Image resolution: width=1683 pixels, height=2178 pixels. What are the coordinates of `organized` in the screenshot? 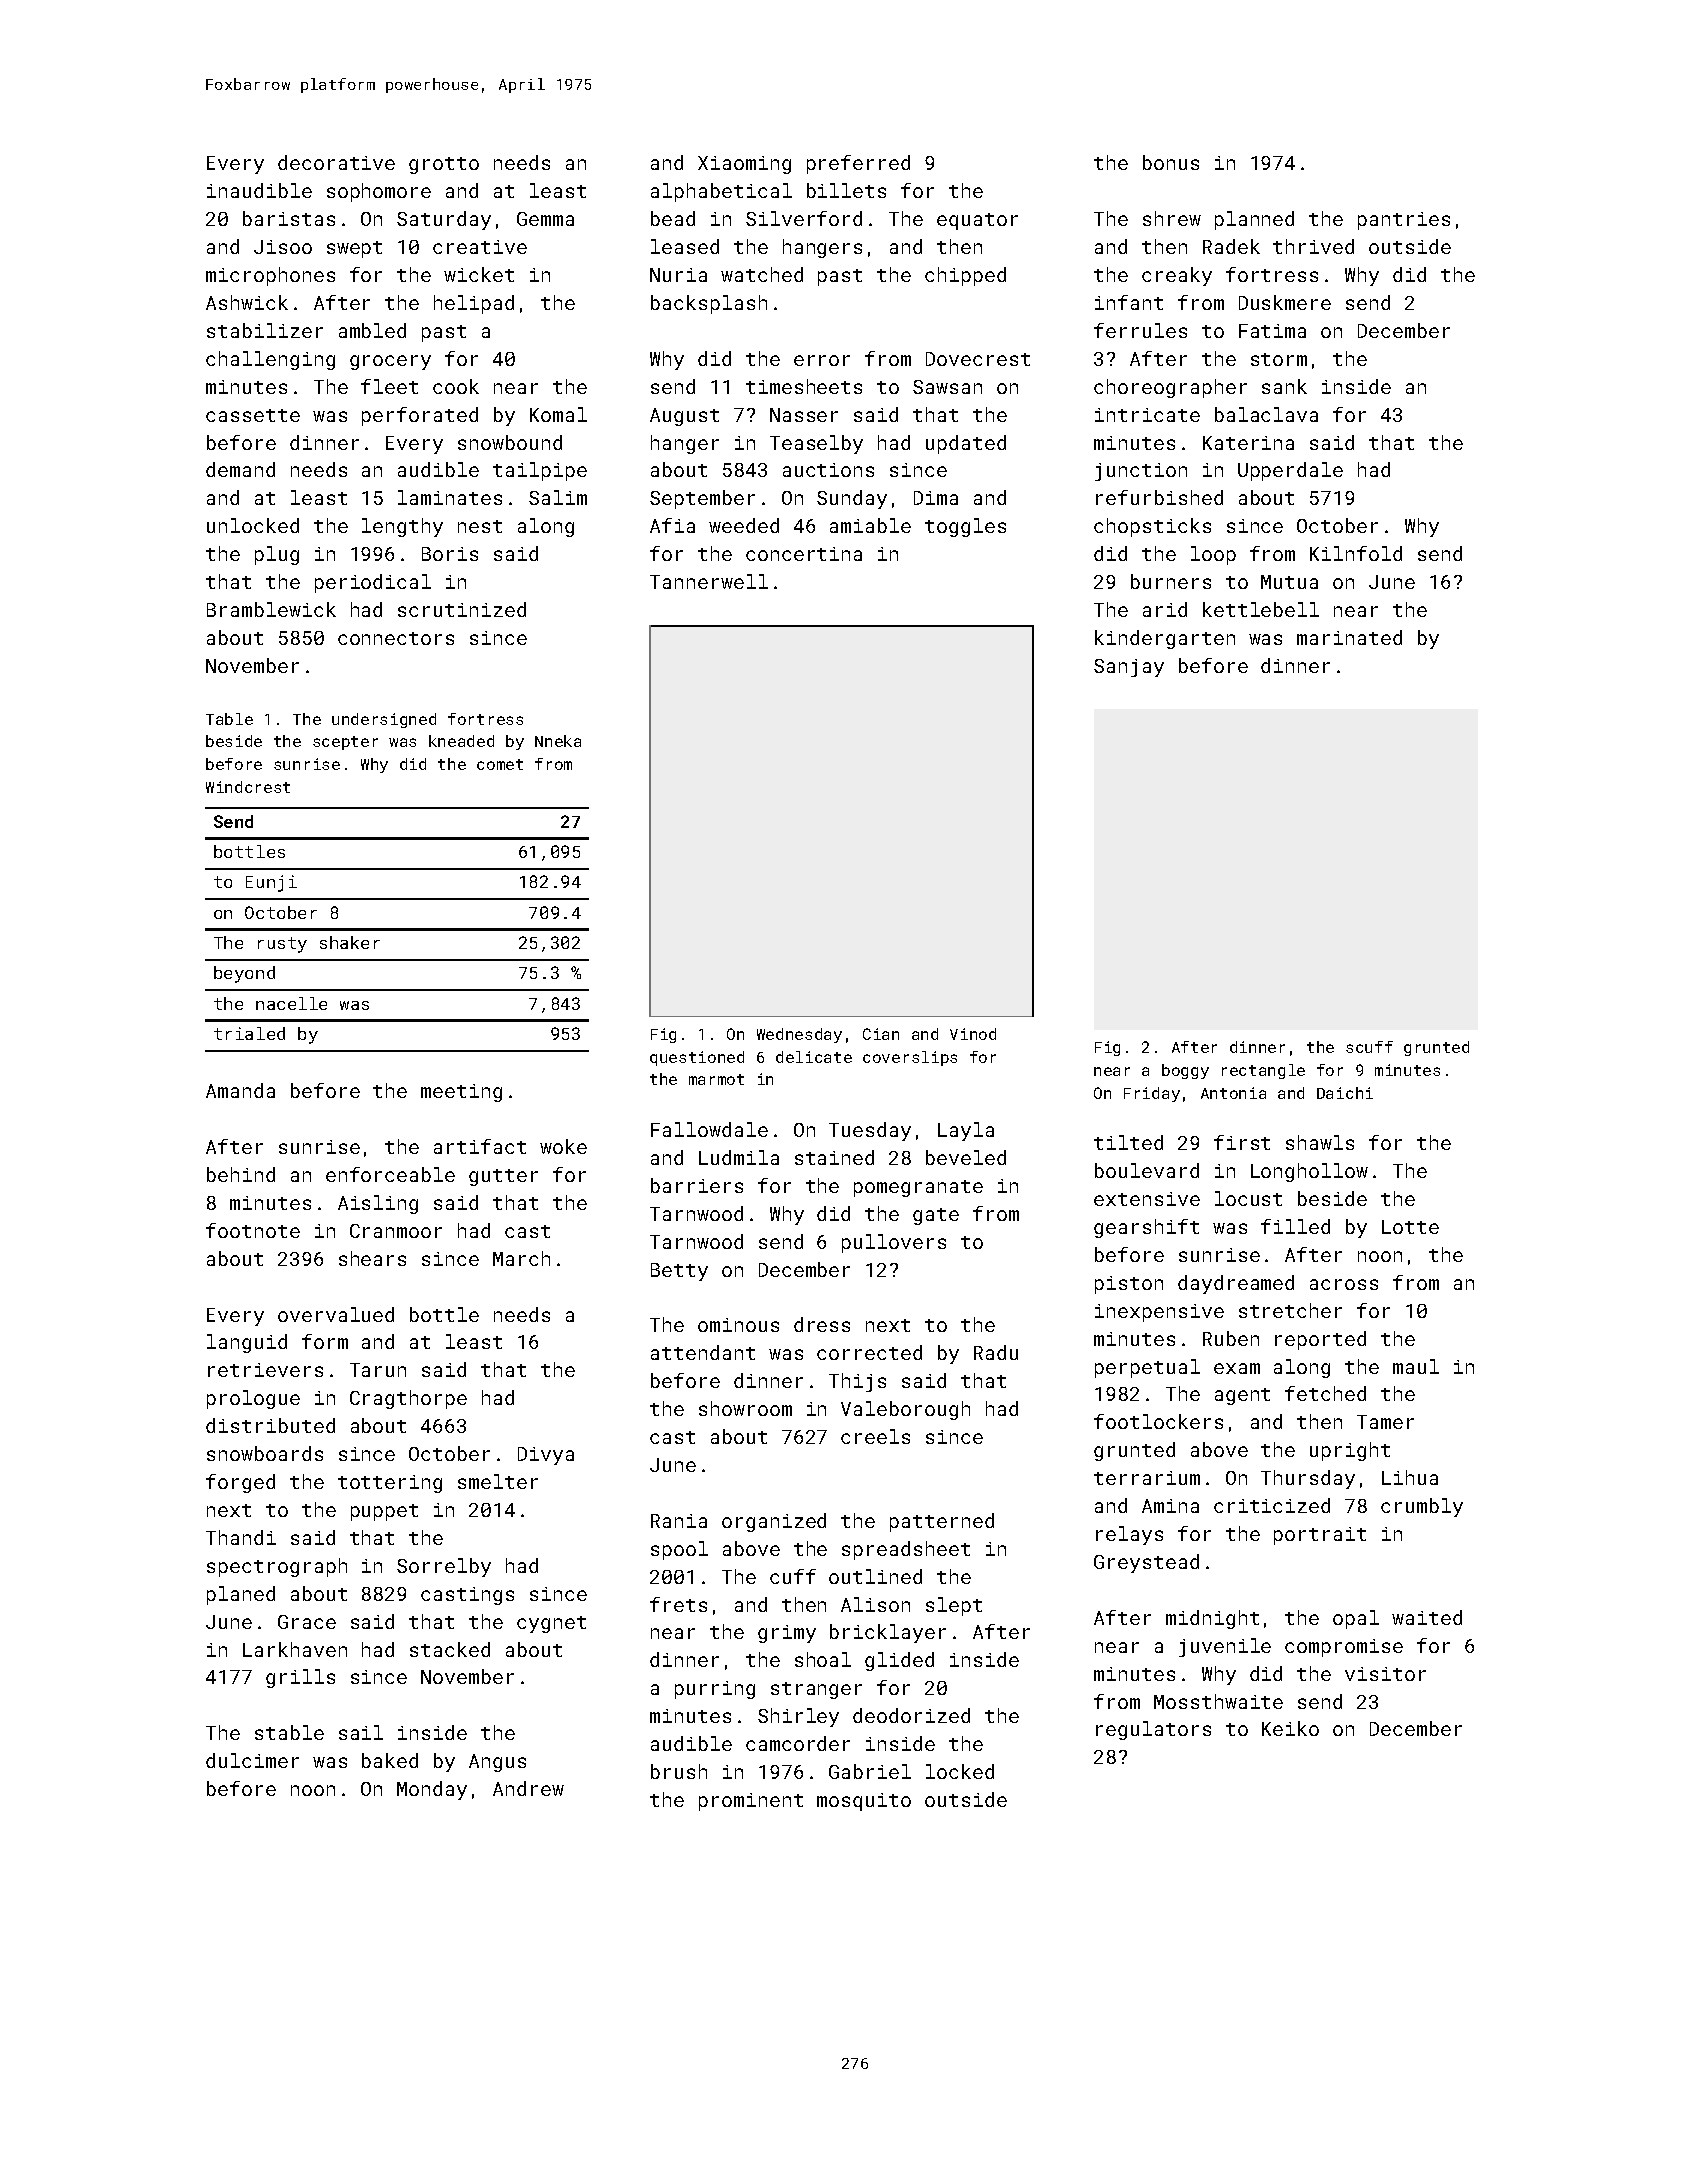 It's located at (774, 1522).
